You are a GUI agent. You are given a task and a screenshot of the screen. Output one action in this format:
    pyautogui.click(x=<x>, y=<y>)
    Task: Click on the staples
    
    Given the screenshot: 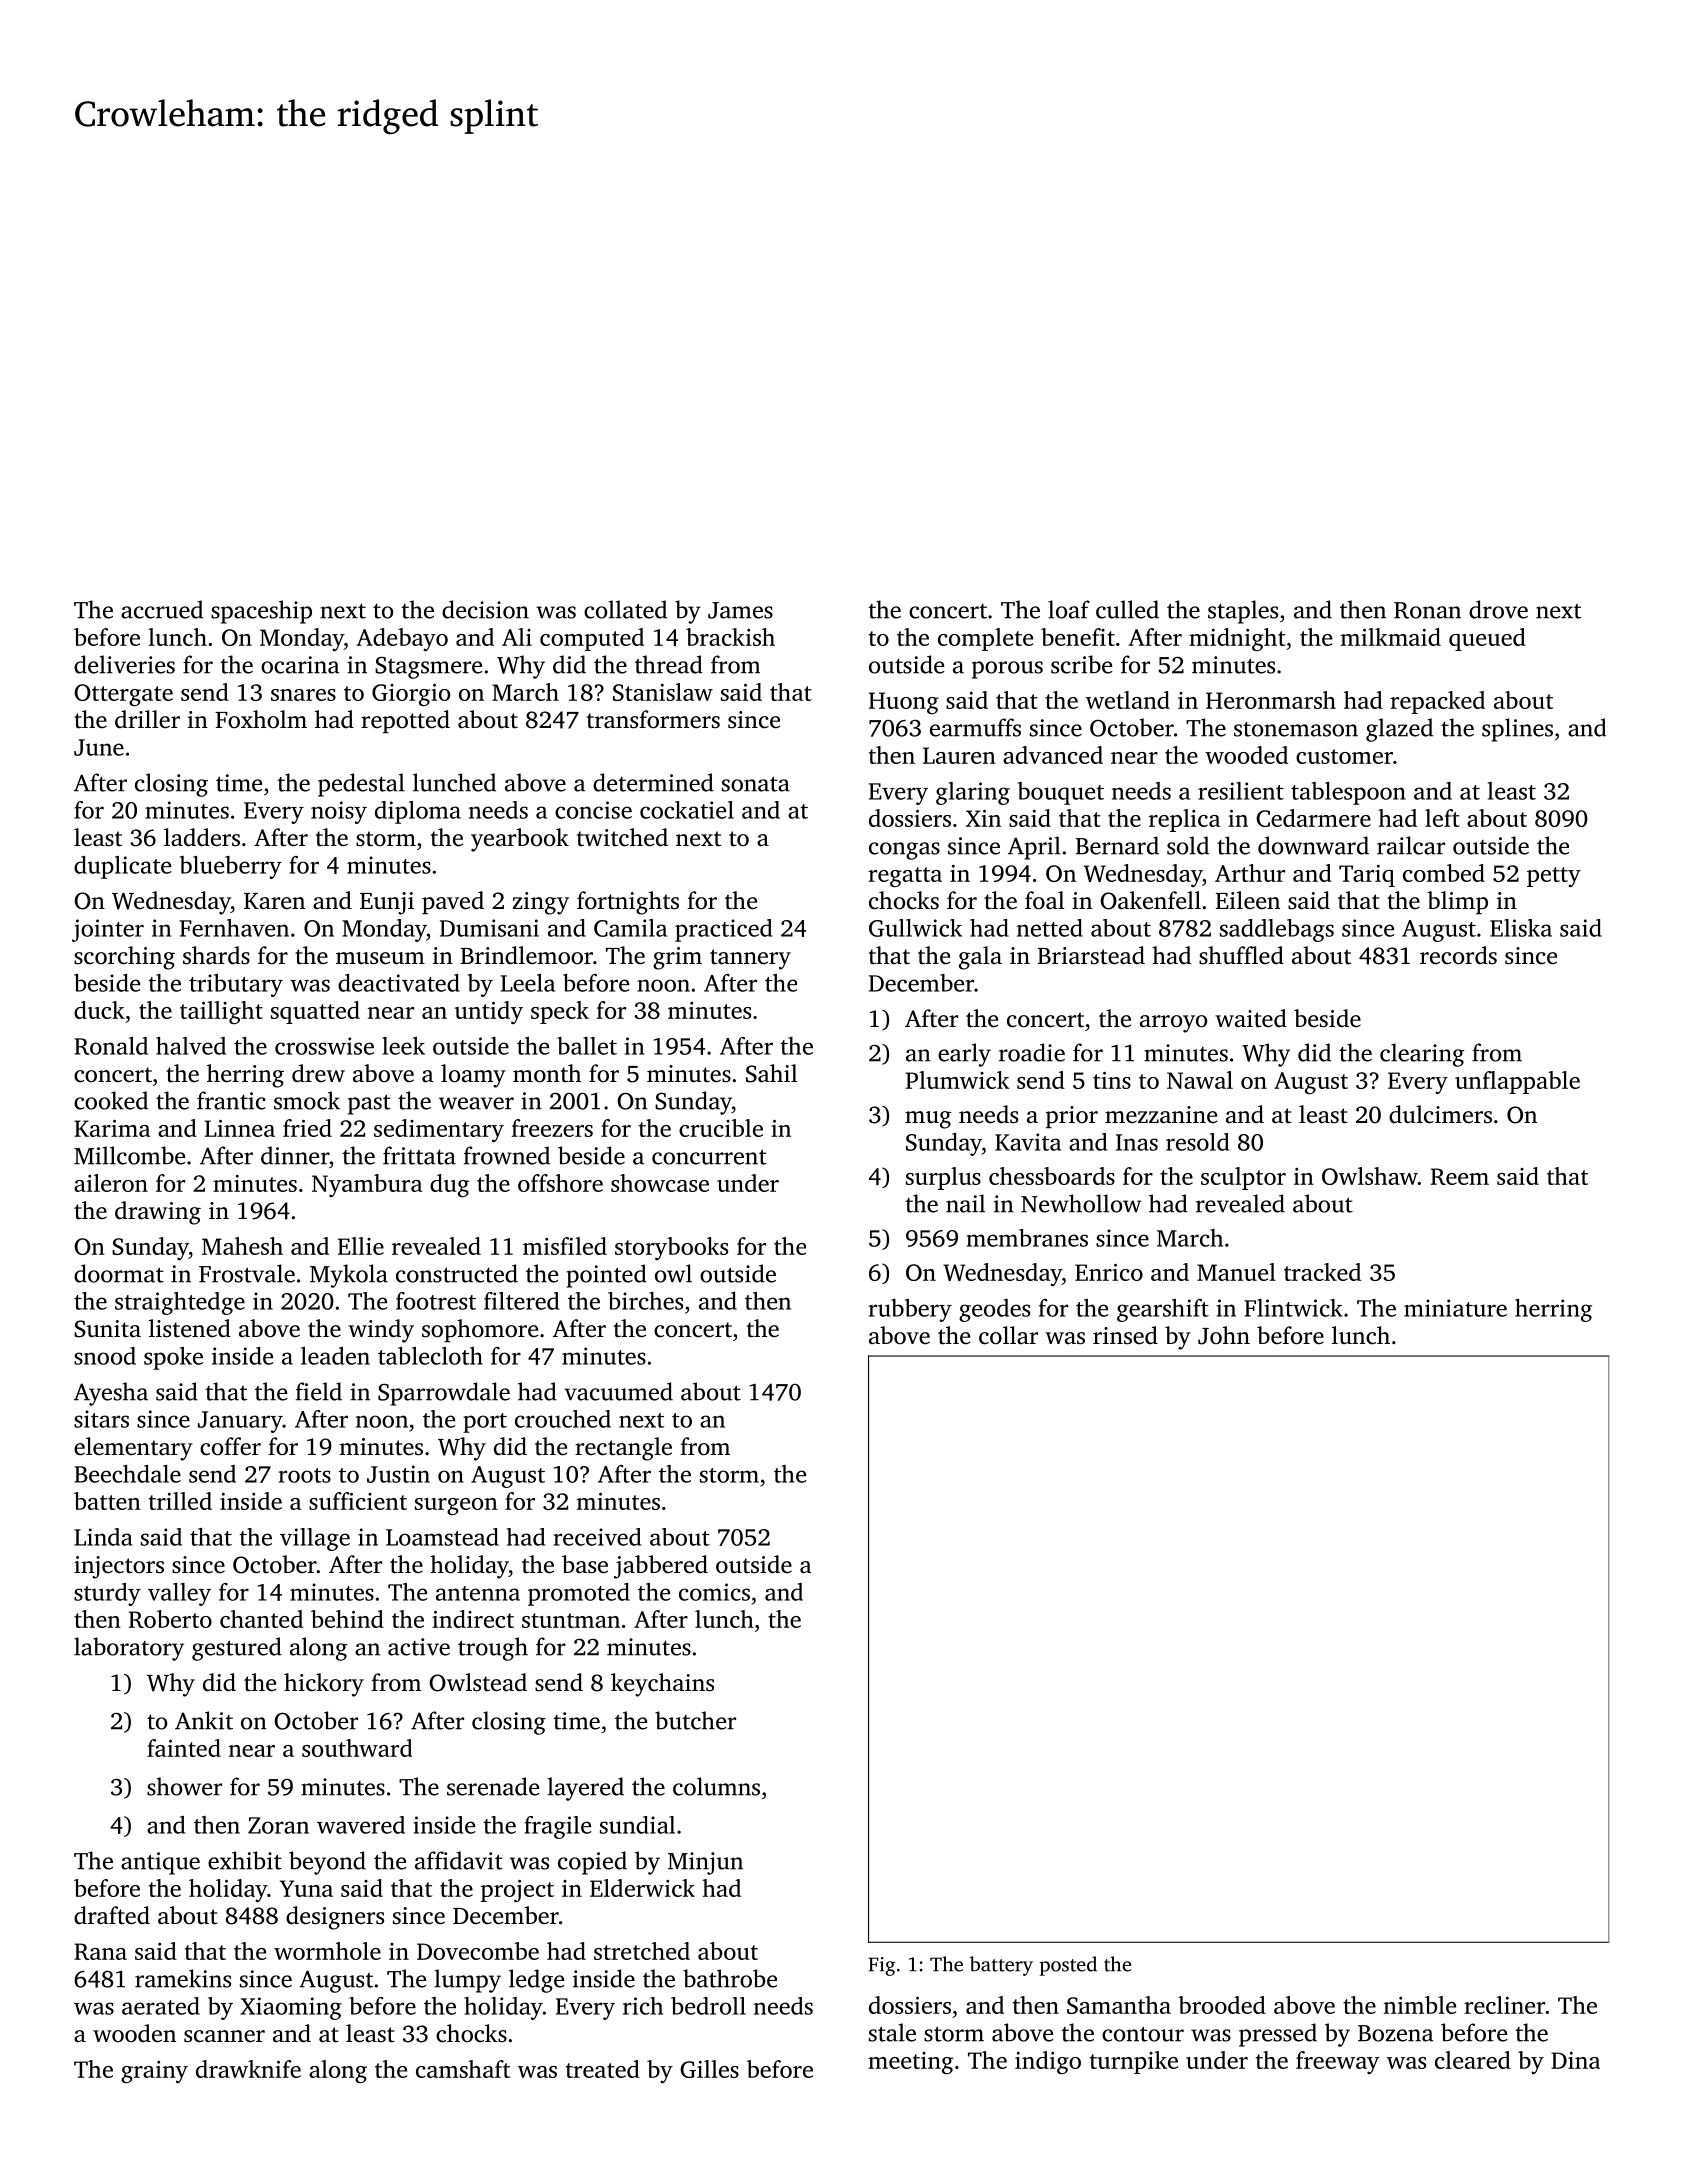 What is the action you would take?
    pyautogui.click(x=1243, y=612)
